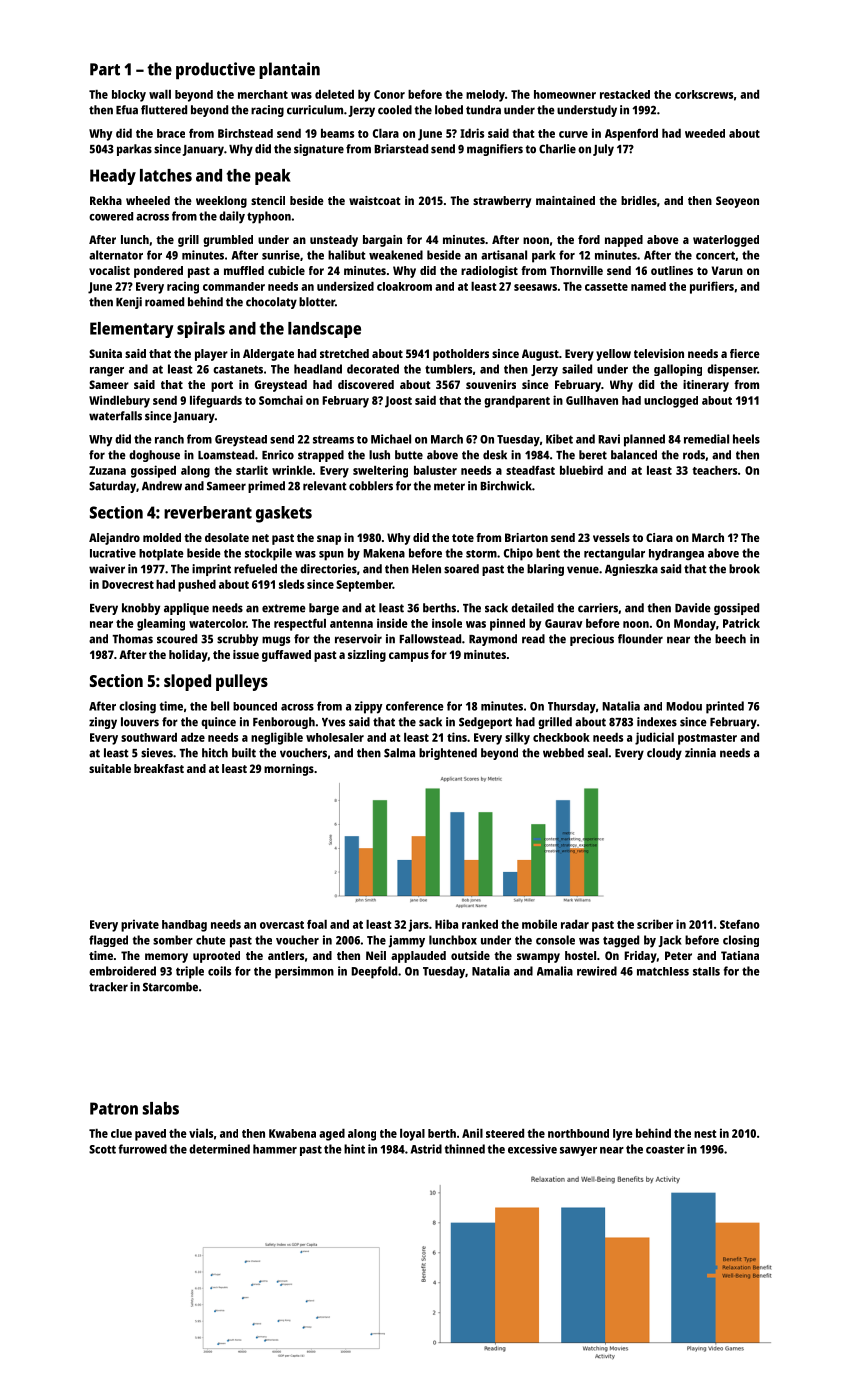 The height and width of the screenshot is (1400, 849). What do you see at coordinates (275, 1149) in the screenshot?
I see `hammer` at bounding box center [275, 1149].
